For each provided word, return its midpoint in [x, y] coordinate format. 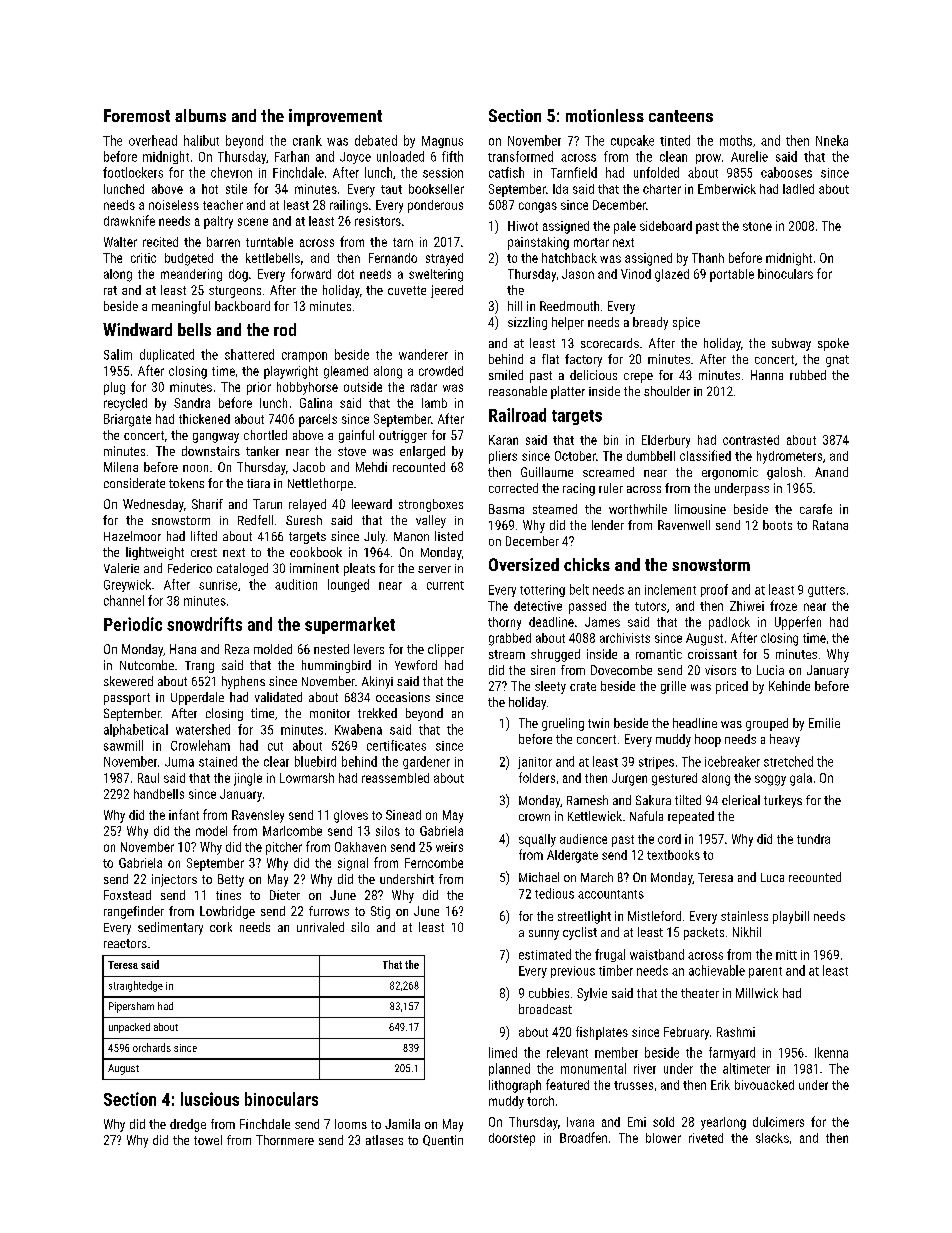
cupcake [632, 141]
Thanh [708, 258]
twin [598, 723]
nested [331, 649]
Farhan [292, 156]
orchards [152, 1047]
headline [695, 723]
